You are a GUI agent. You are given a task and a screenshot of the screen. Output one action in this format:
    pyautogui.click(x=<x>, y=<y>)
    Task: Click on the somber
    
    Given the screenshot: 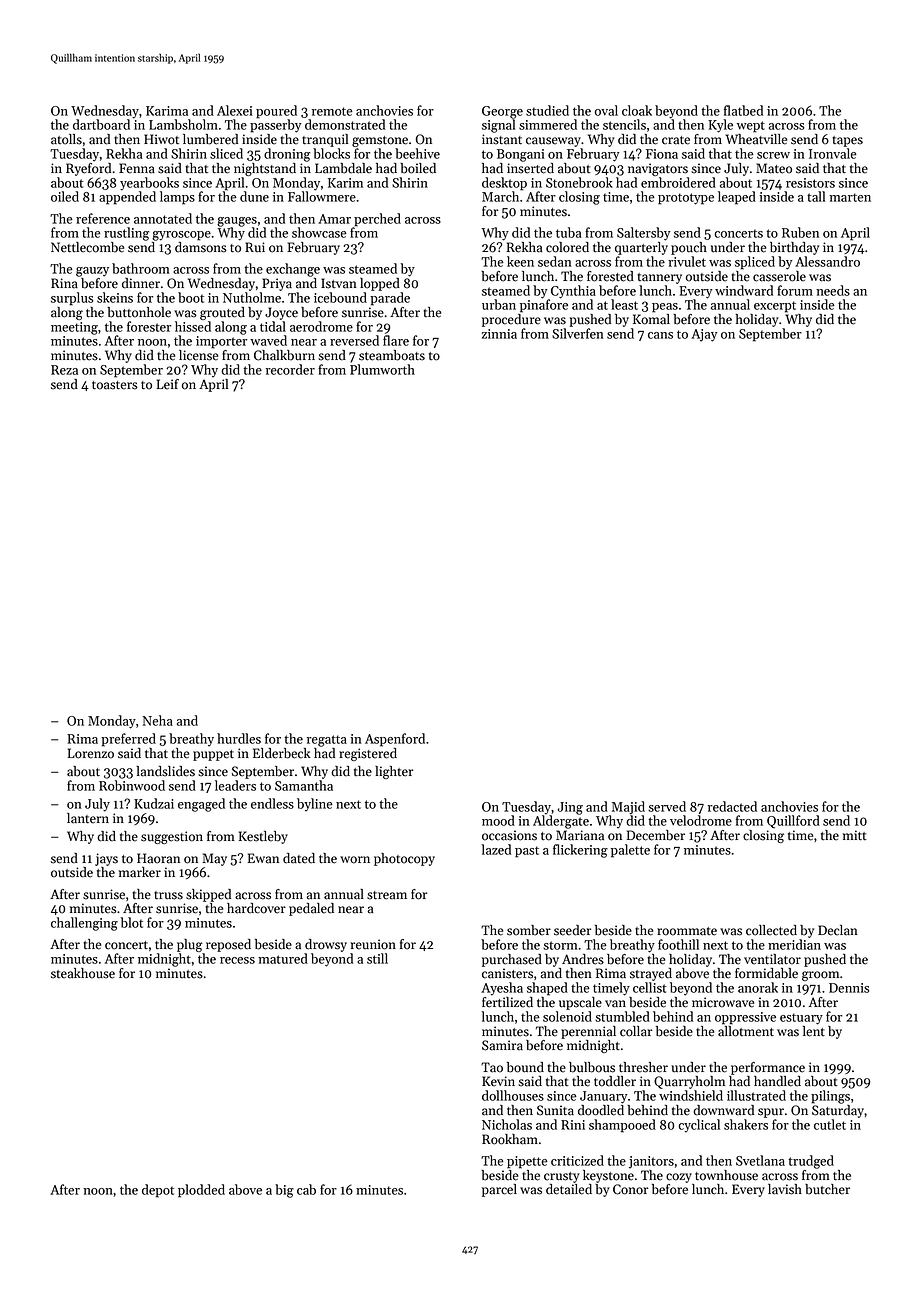 What is the action you would take?
    pyautogui.click(x=529, y=930)
